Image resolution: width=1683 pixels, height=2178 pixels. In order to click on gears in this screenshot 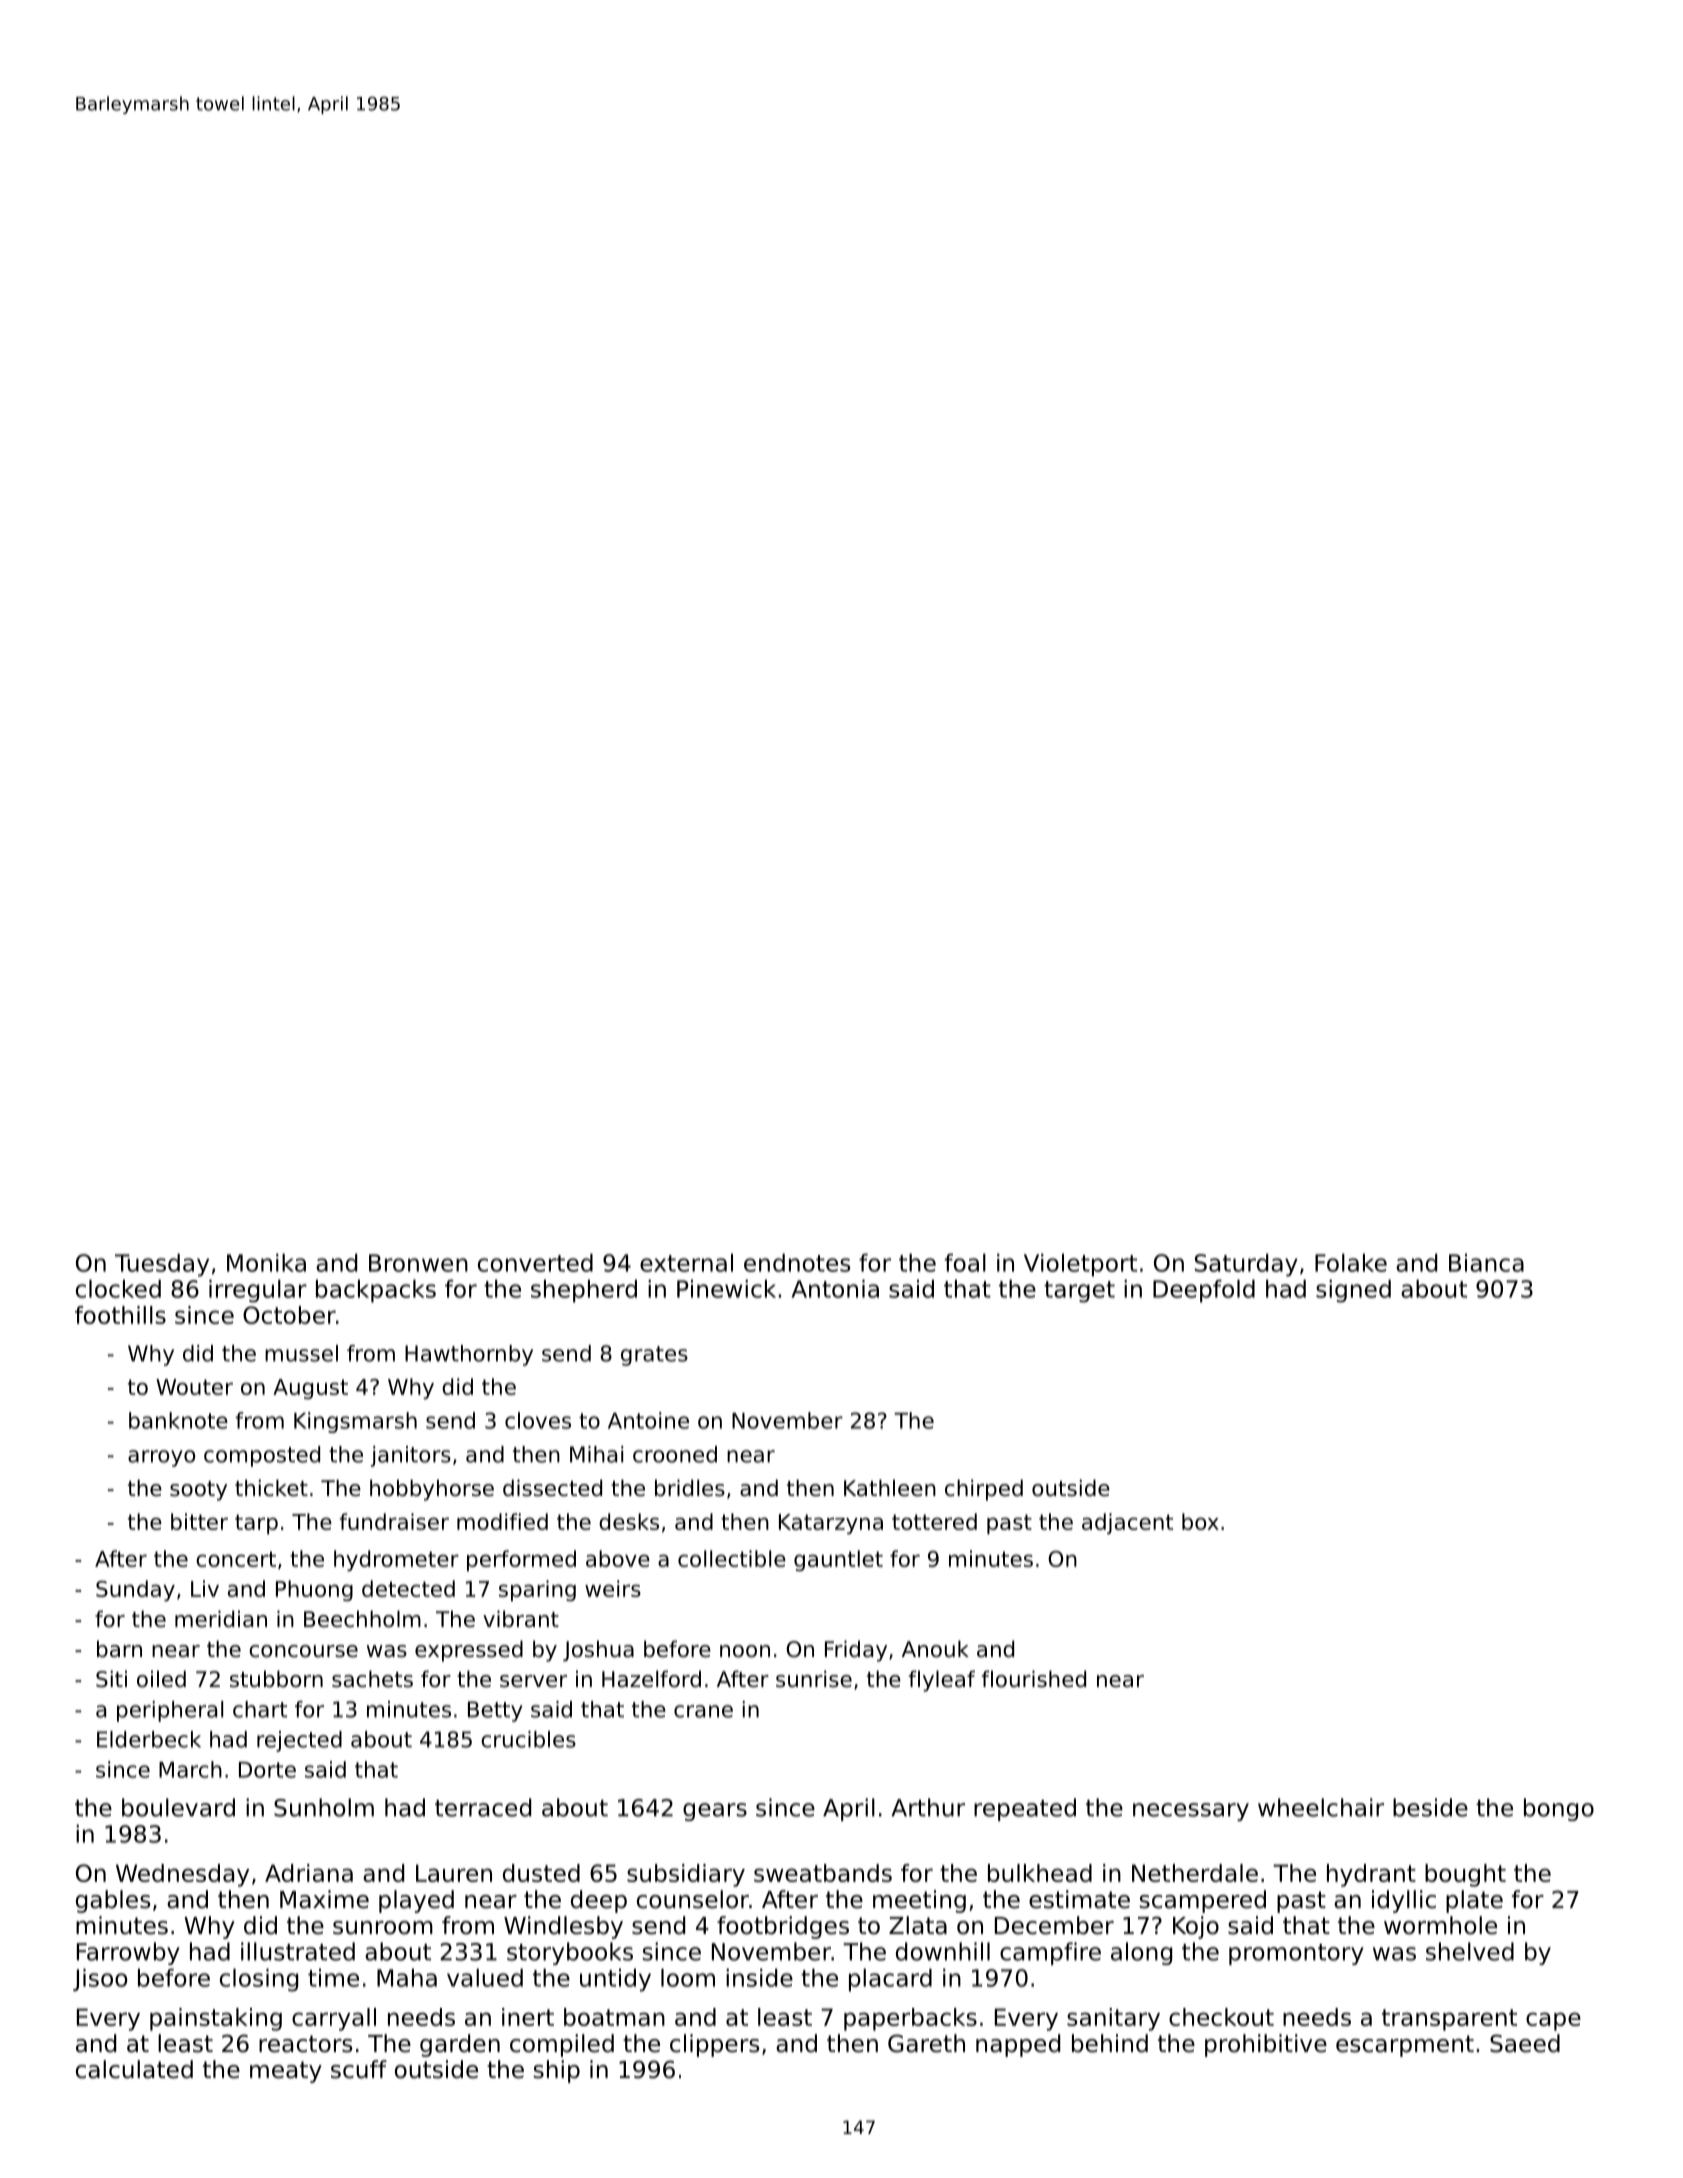, I will do `click(715, 1812)`.
